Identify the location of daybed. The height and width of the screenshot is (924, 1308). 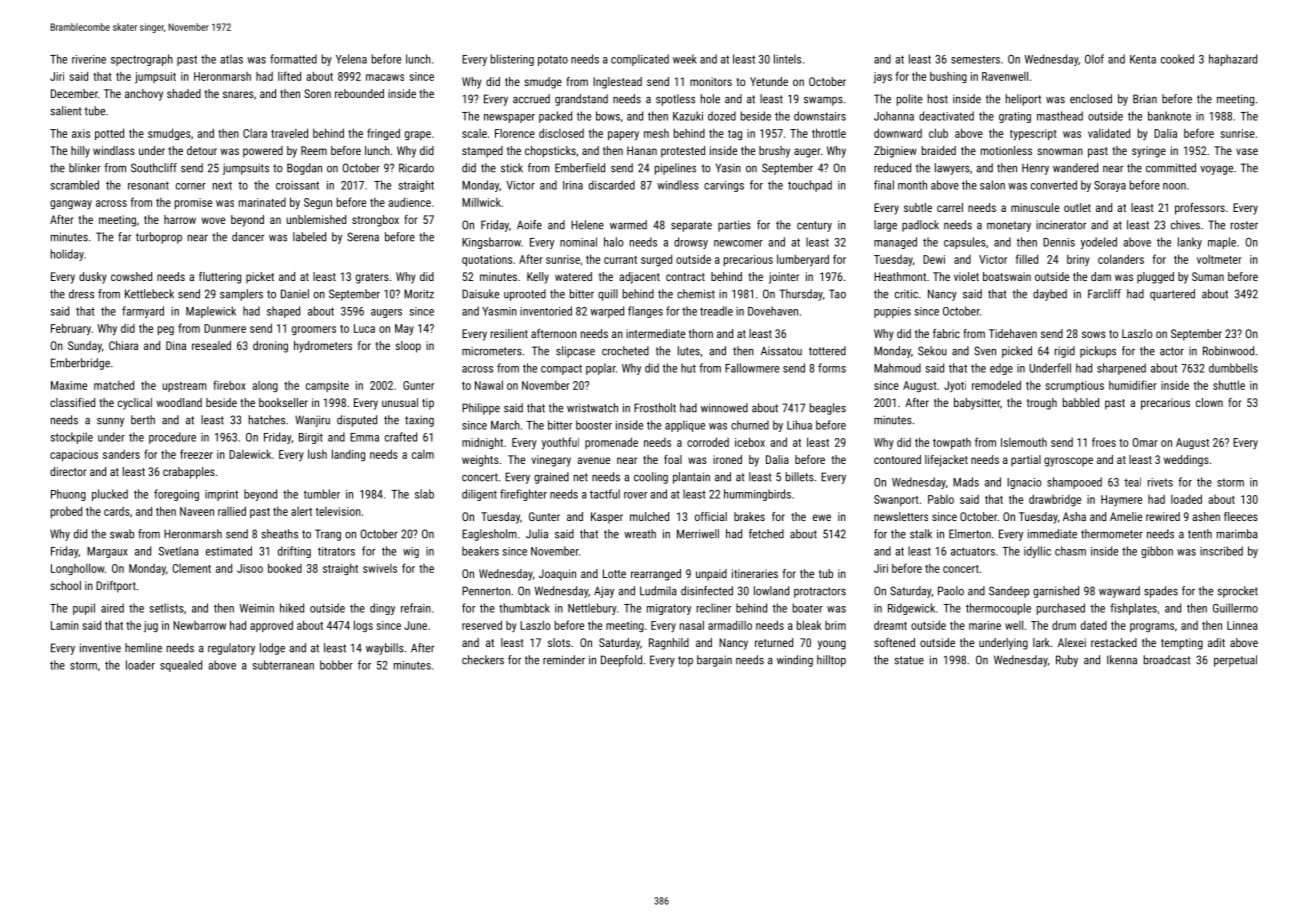
(1050, 295).
